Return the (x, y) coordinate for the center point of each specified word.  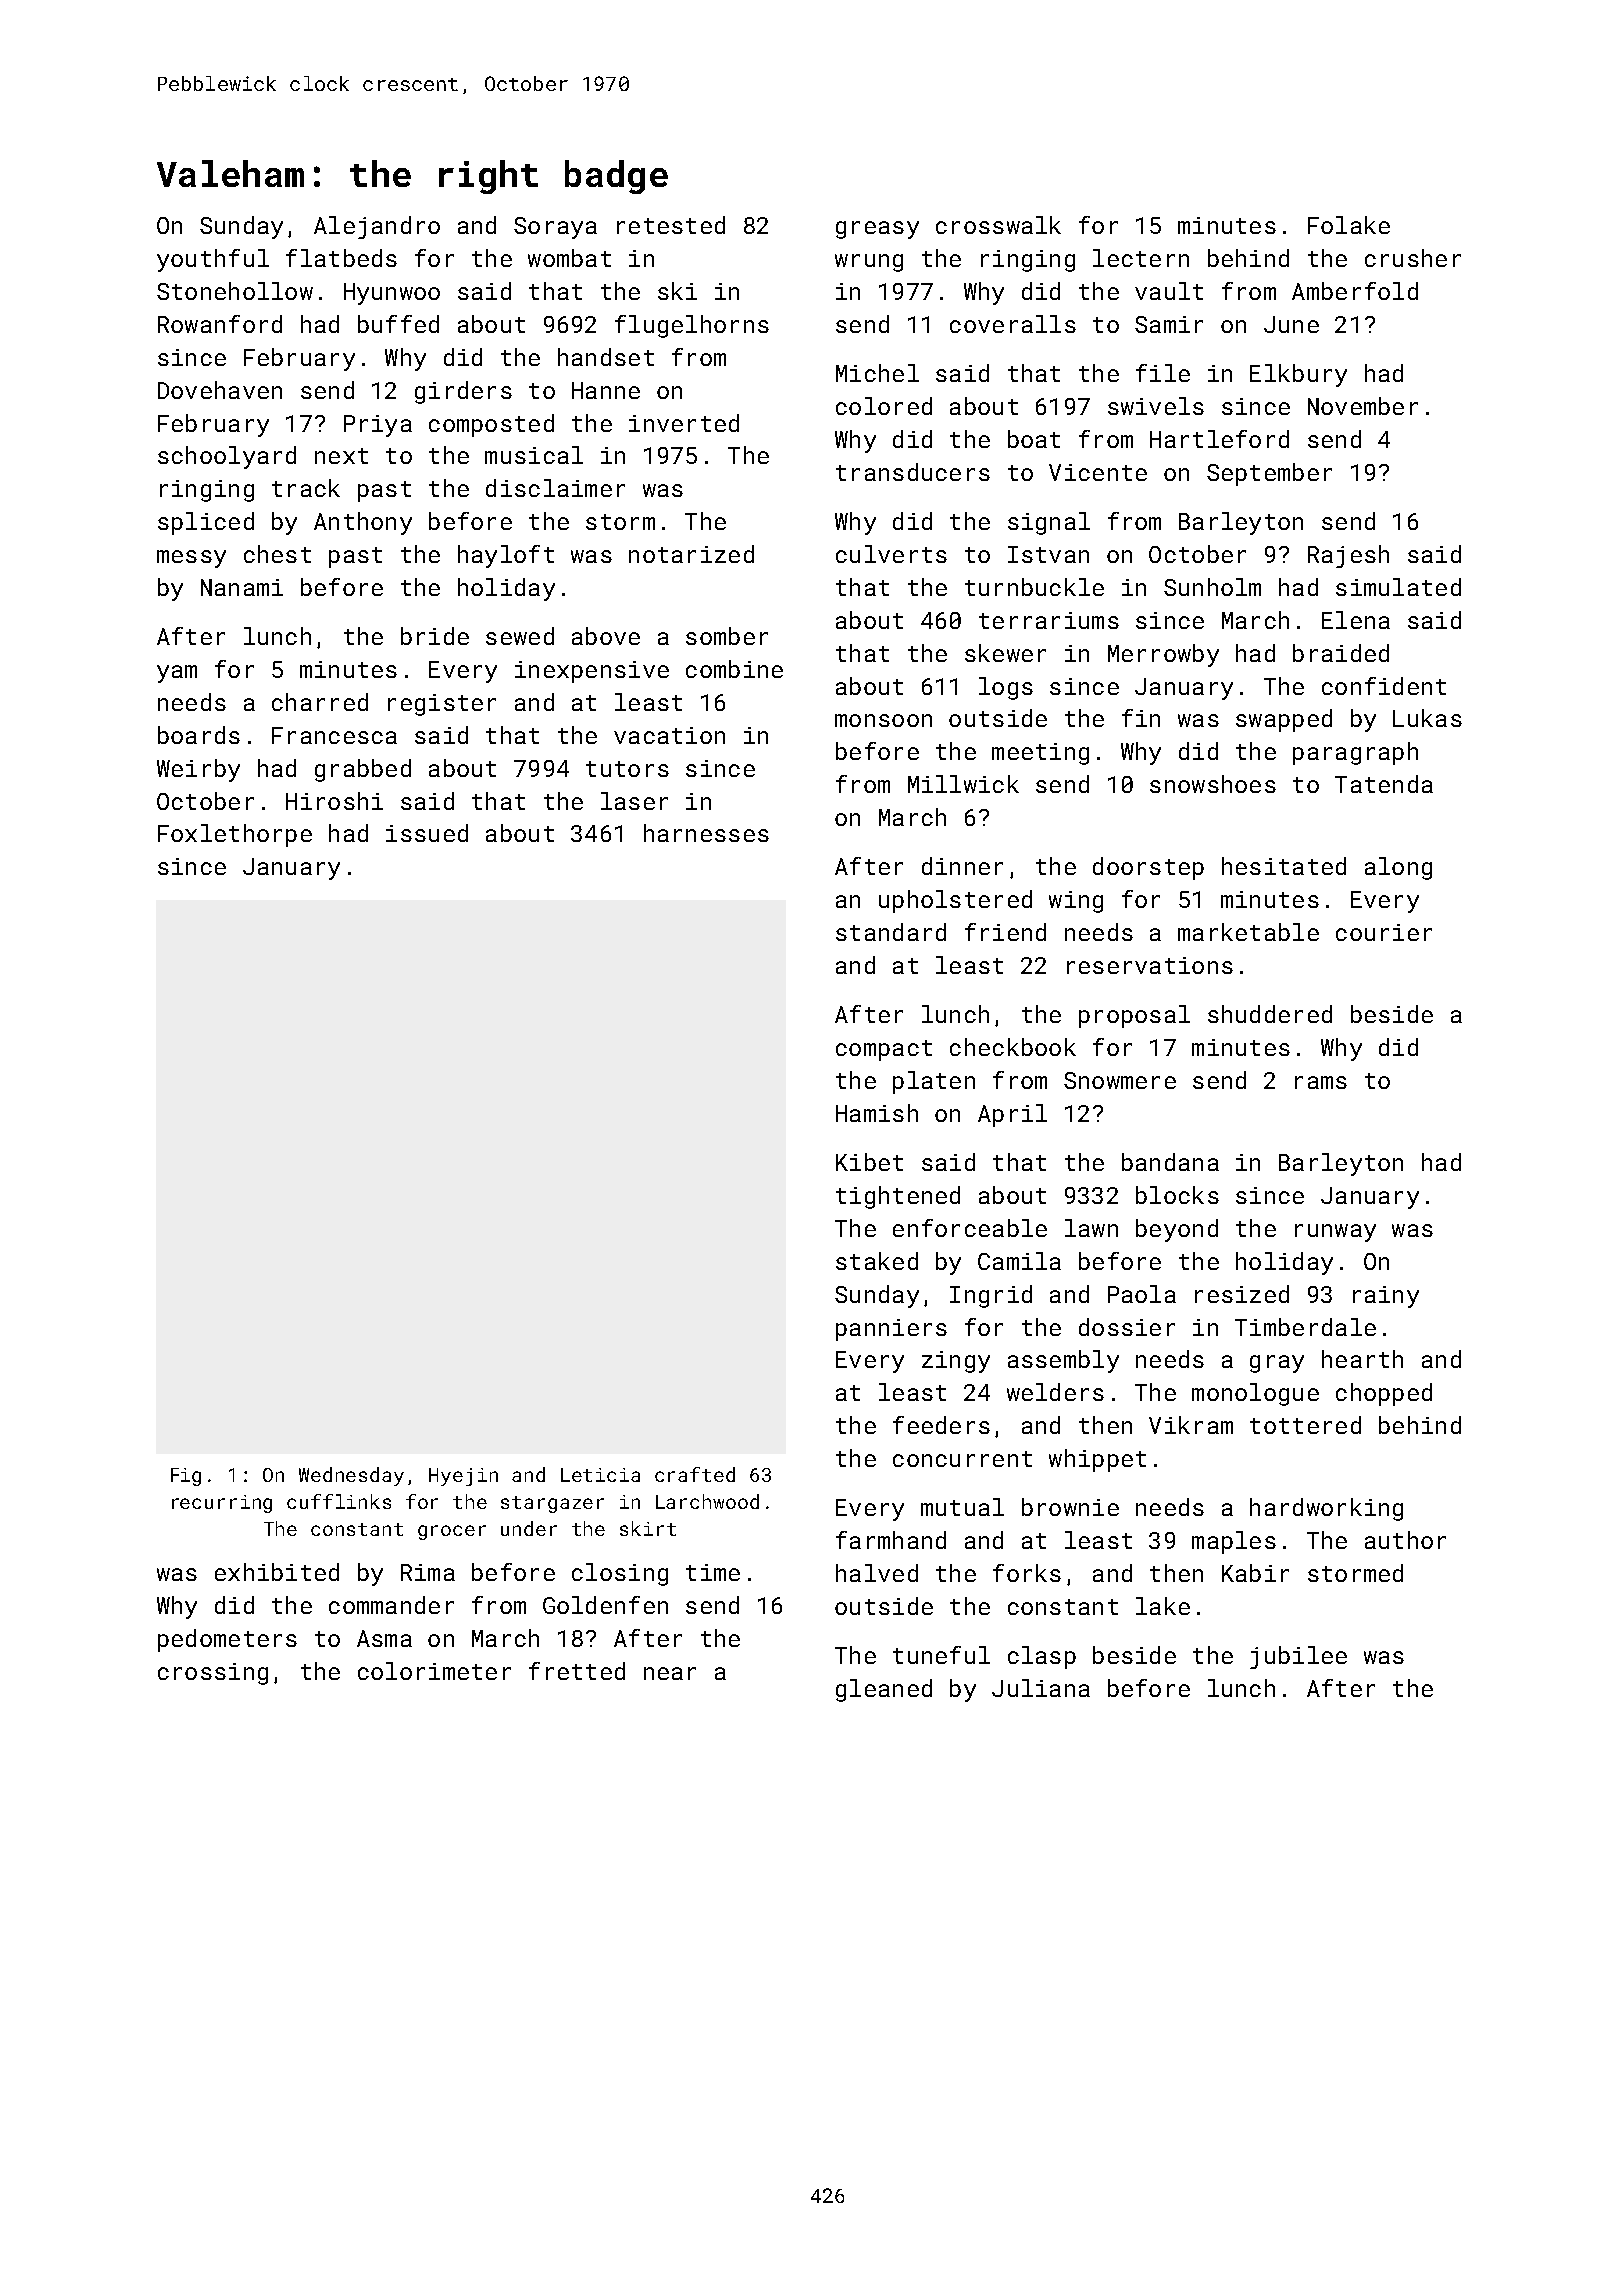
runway (1335, 1233)
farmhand (891, 1540)
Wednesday (351, 1476)
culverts (891, 554)
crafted (695, 1474)
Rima (428, 1572)
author (1405, 1540)
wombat (569, 258)
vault (1169, 291)
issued (427, 833)
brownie (1070, 1507)
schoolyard (227, 457)
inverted (684, 423)
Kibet (869, 1162)
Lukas (1427, 718)
